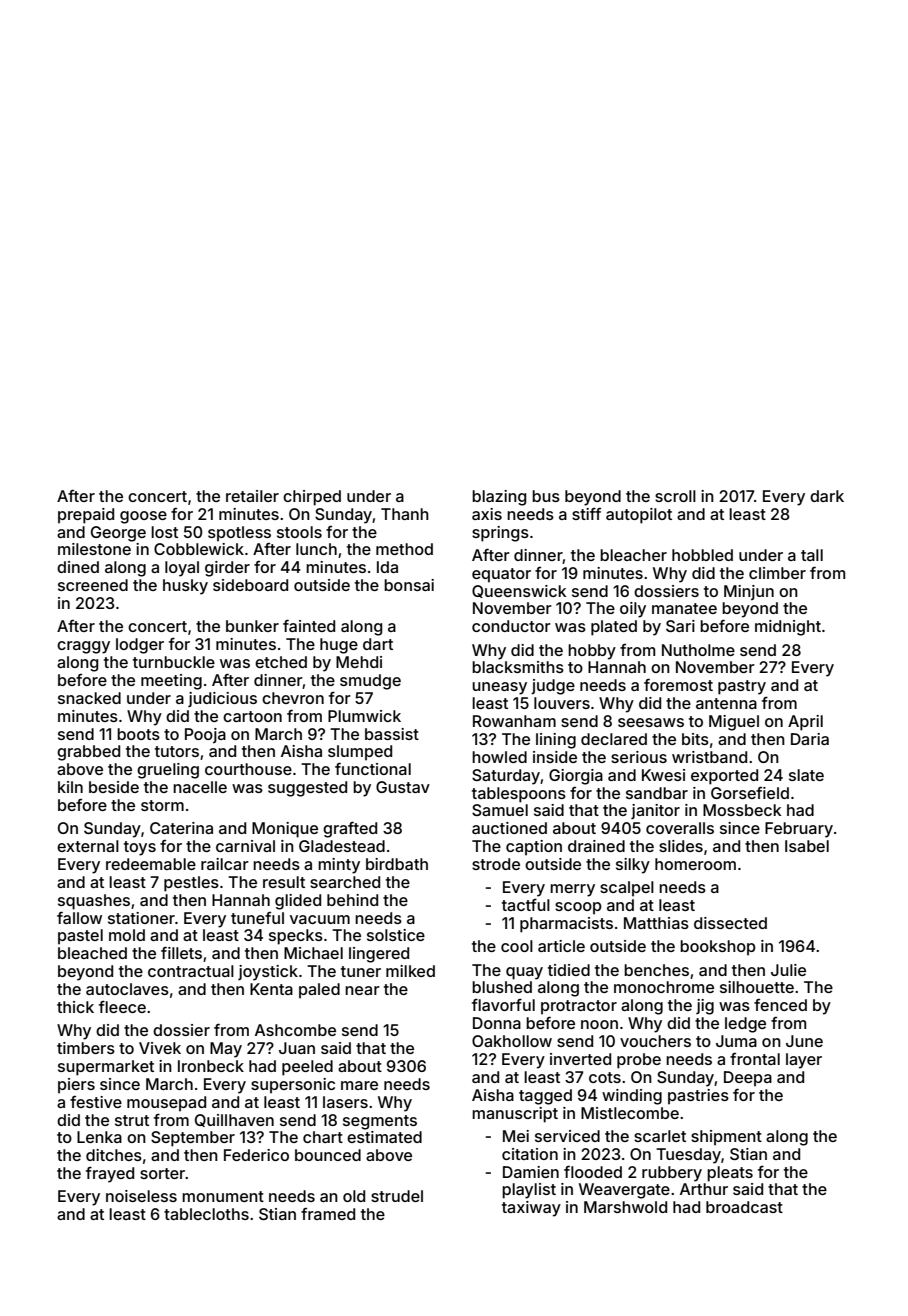 The image size is (908, 1316). Describe the element at coordinates (312, 498) in the image. I see `chirped` at that location.
